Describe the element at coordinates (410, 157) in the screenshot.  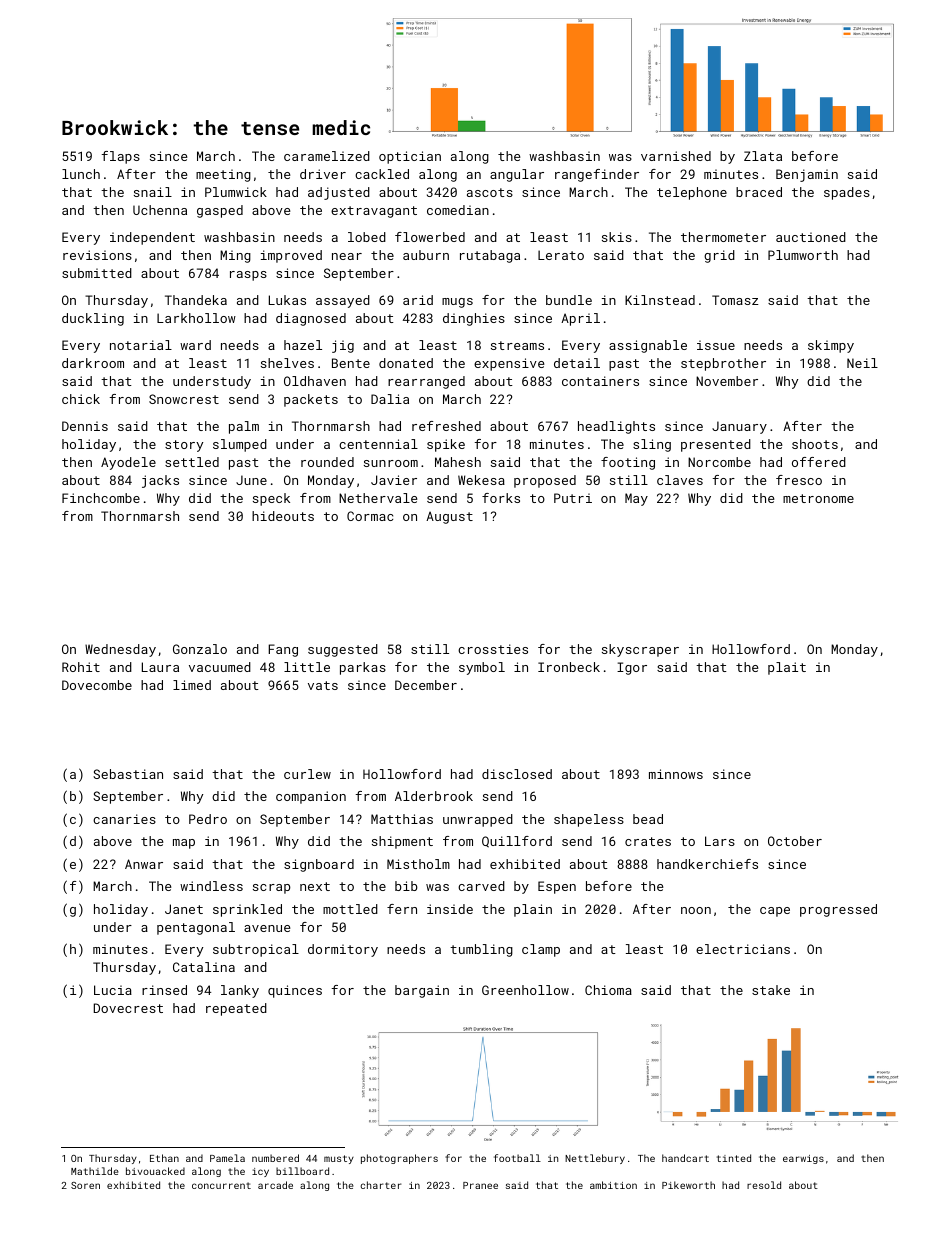
I see `optician` at that location.
